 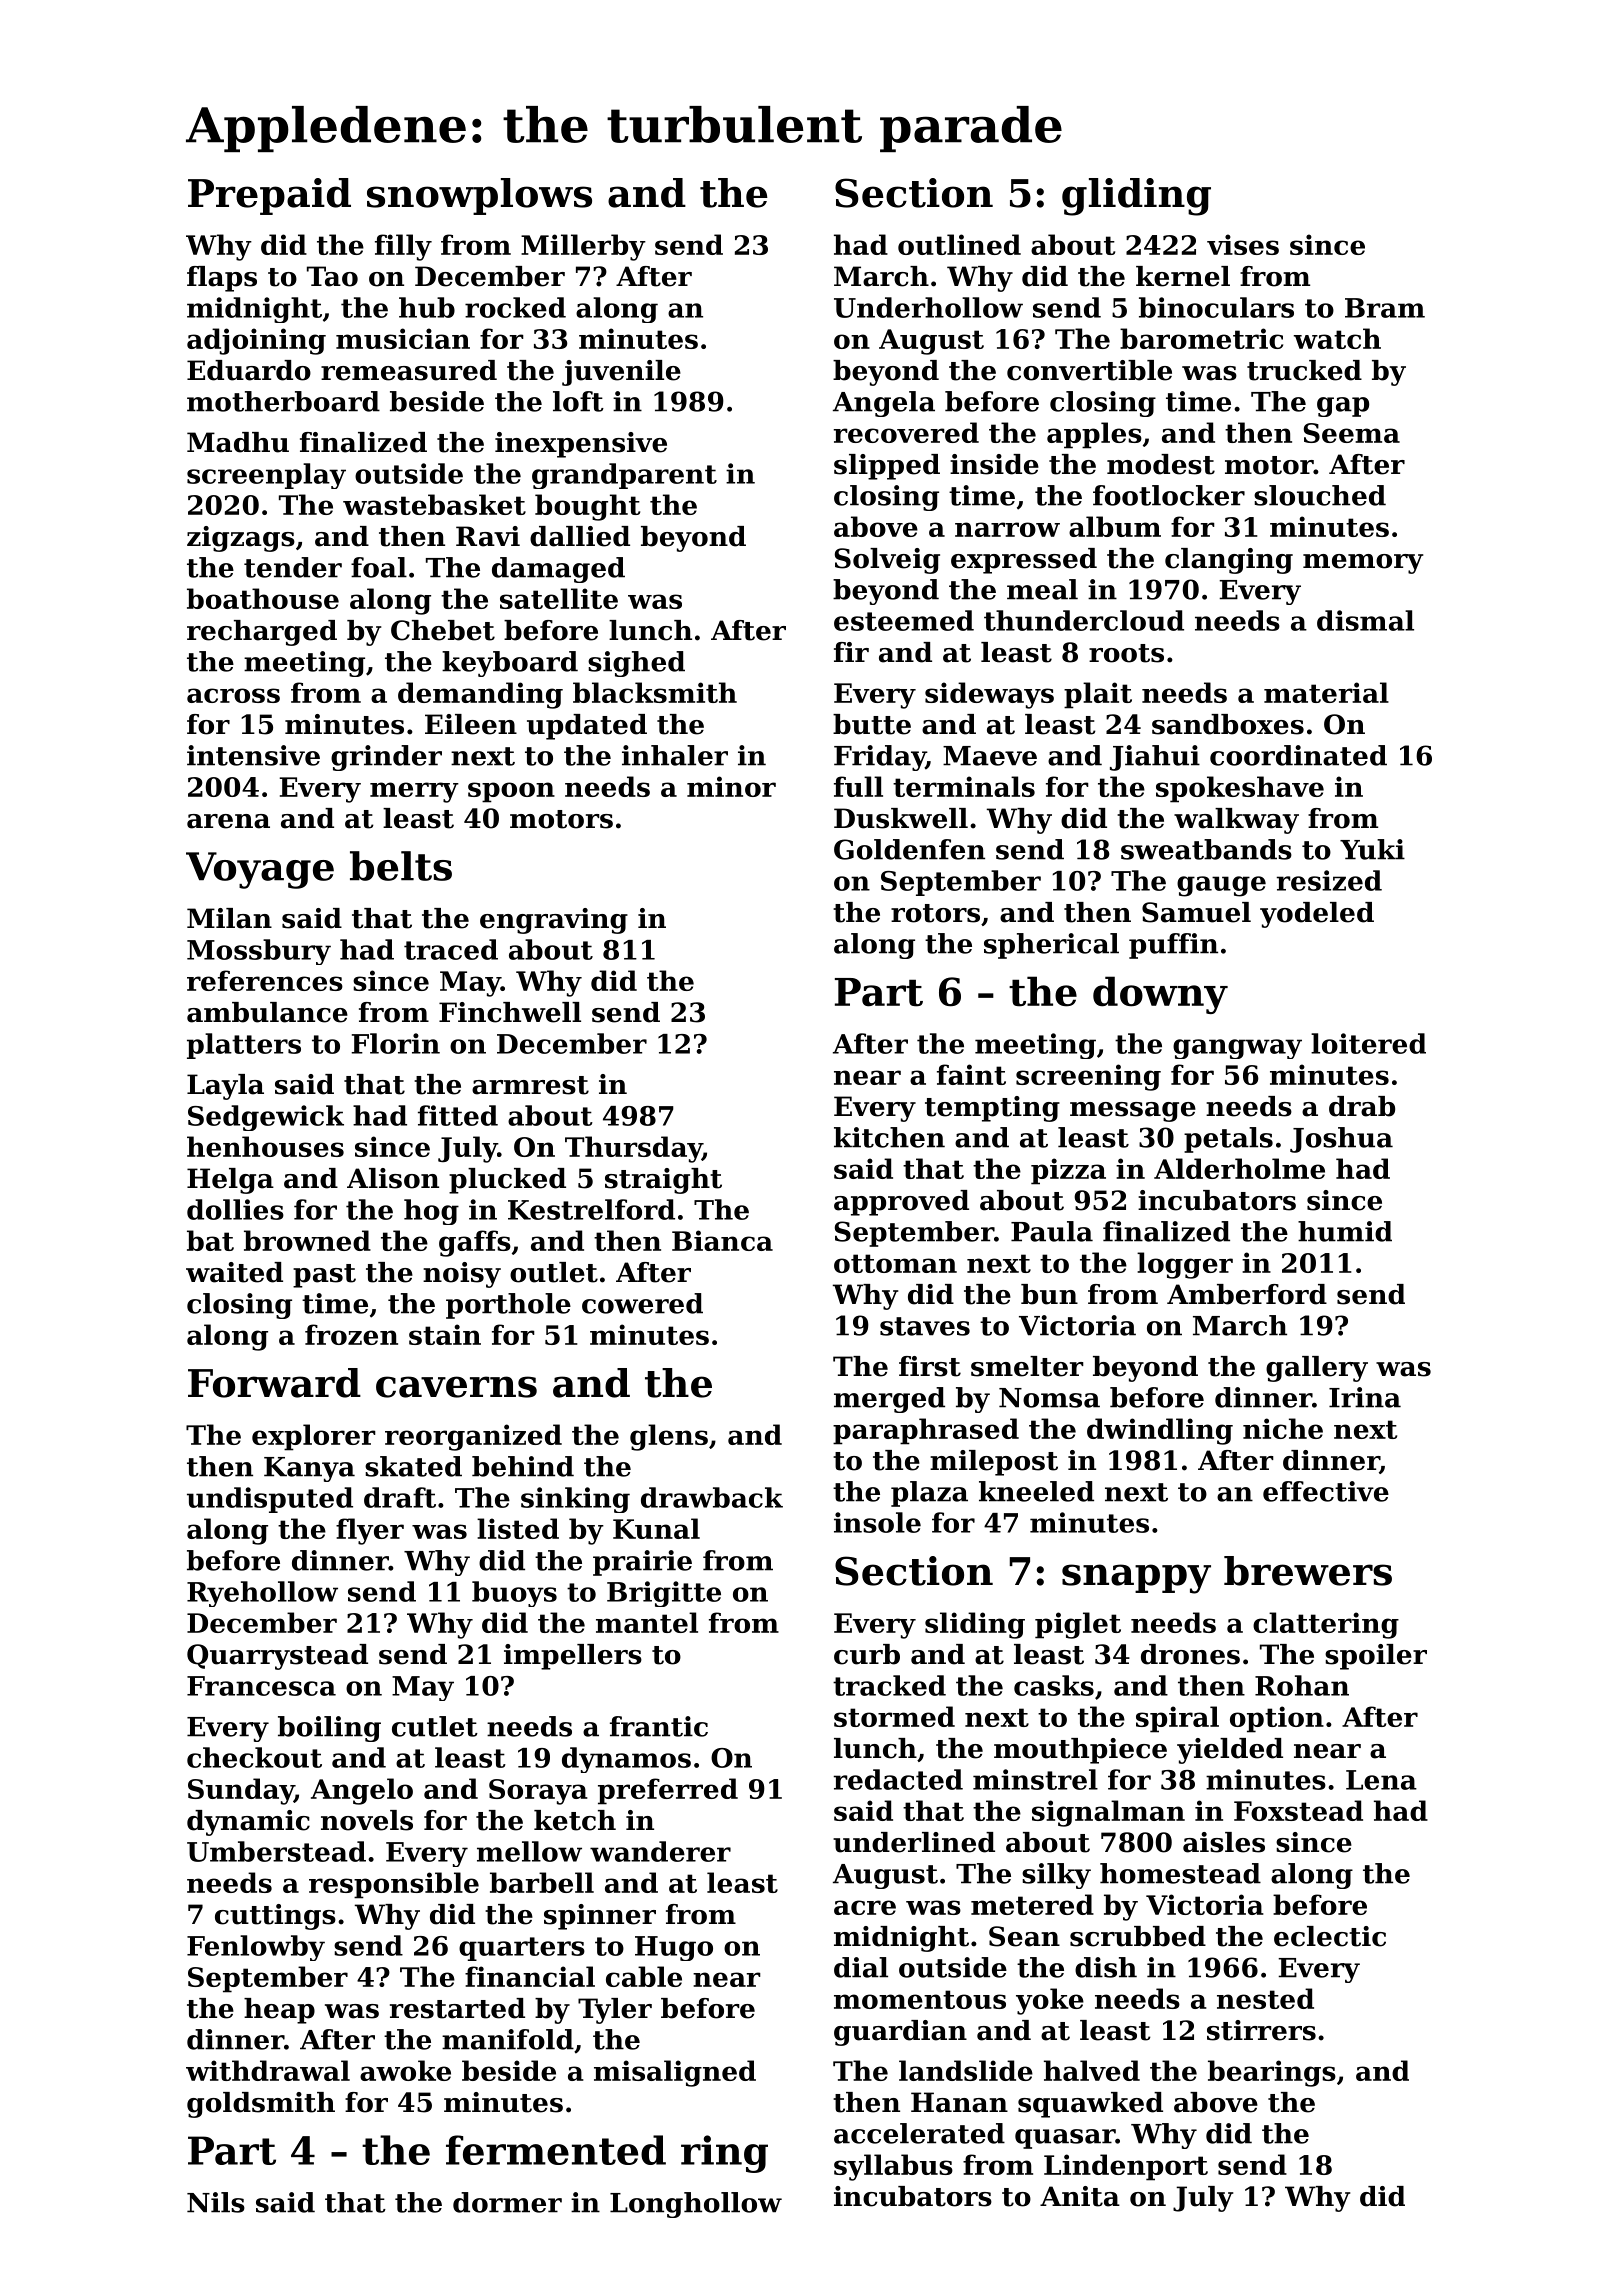 What do you see at coordinates (1136, 197) in the screenshot?
I see `gliding` at bounding box center [1136, 197].
